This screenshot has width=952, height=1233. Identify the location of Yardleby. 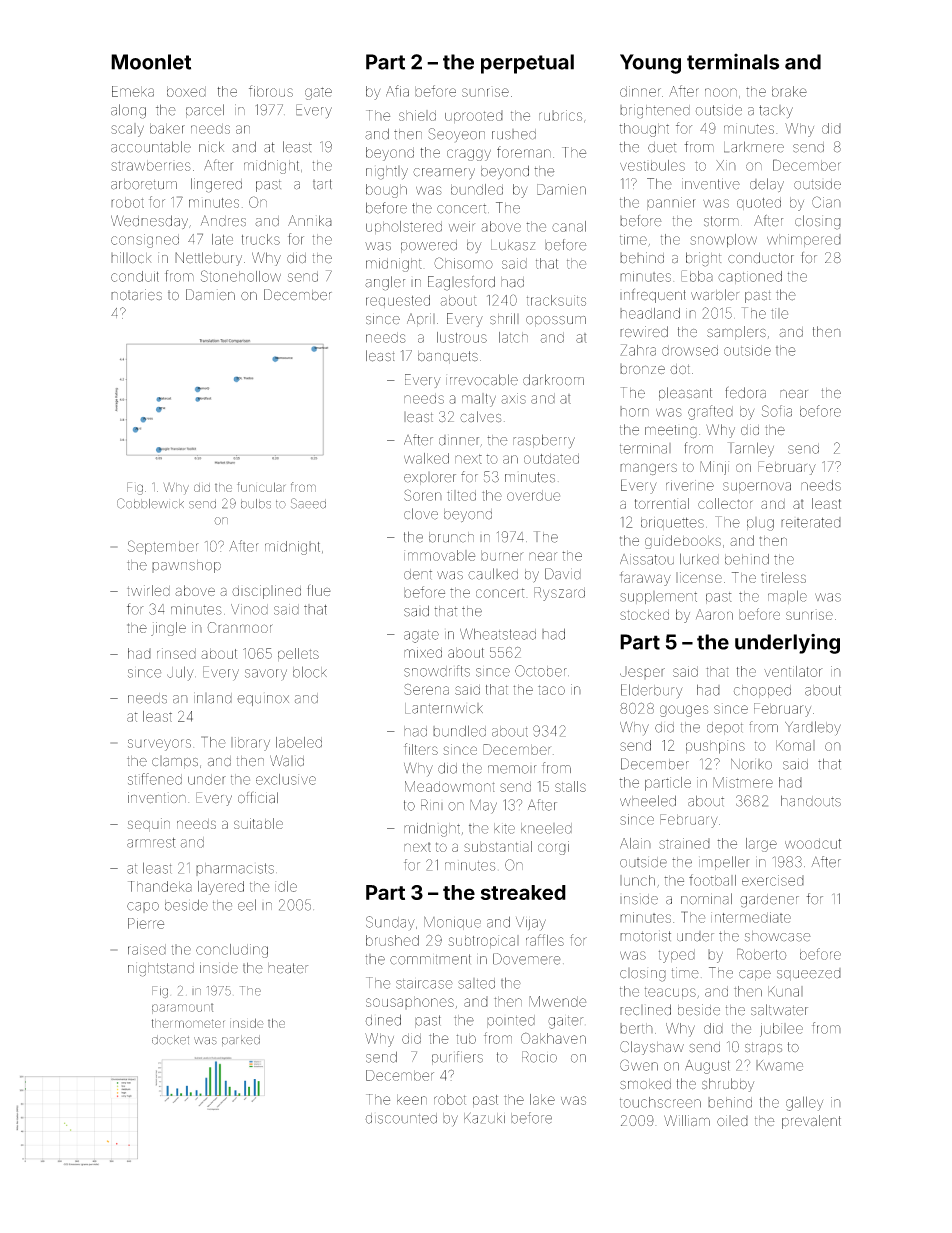
(813, 728).
